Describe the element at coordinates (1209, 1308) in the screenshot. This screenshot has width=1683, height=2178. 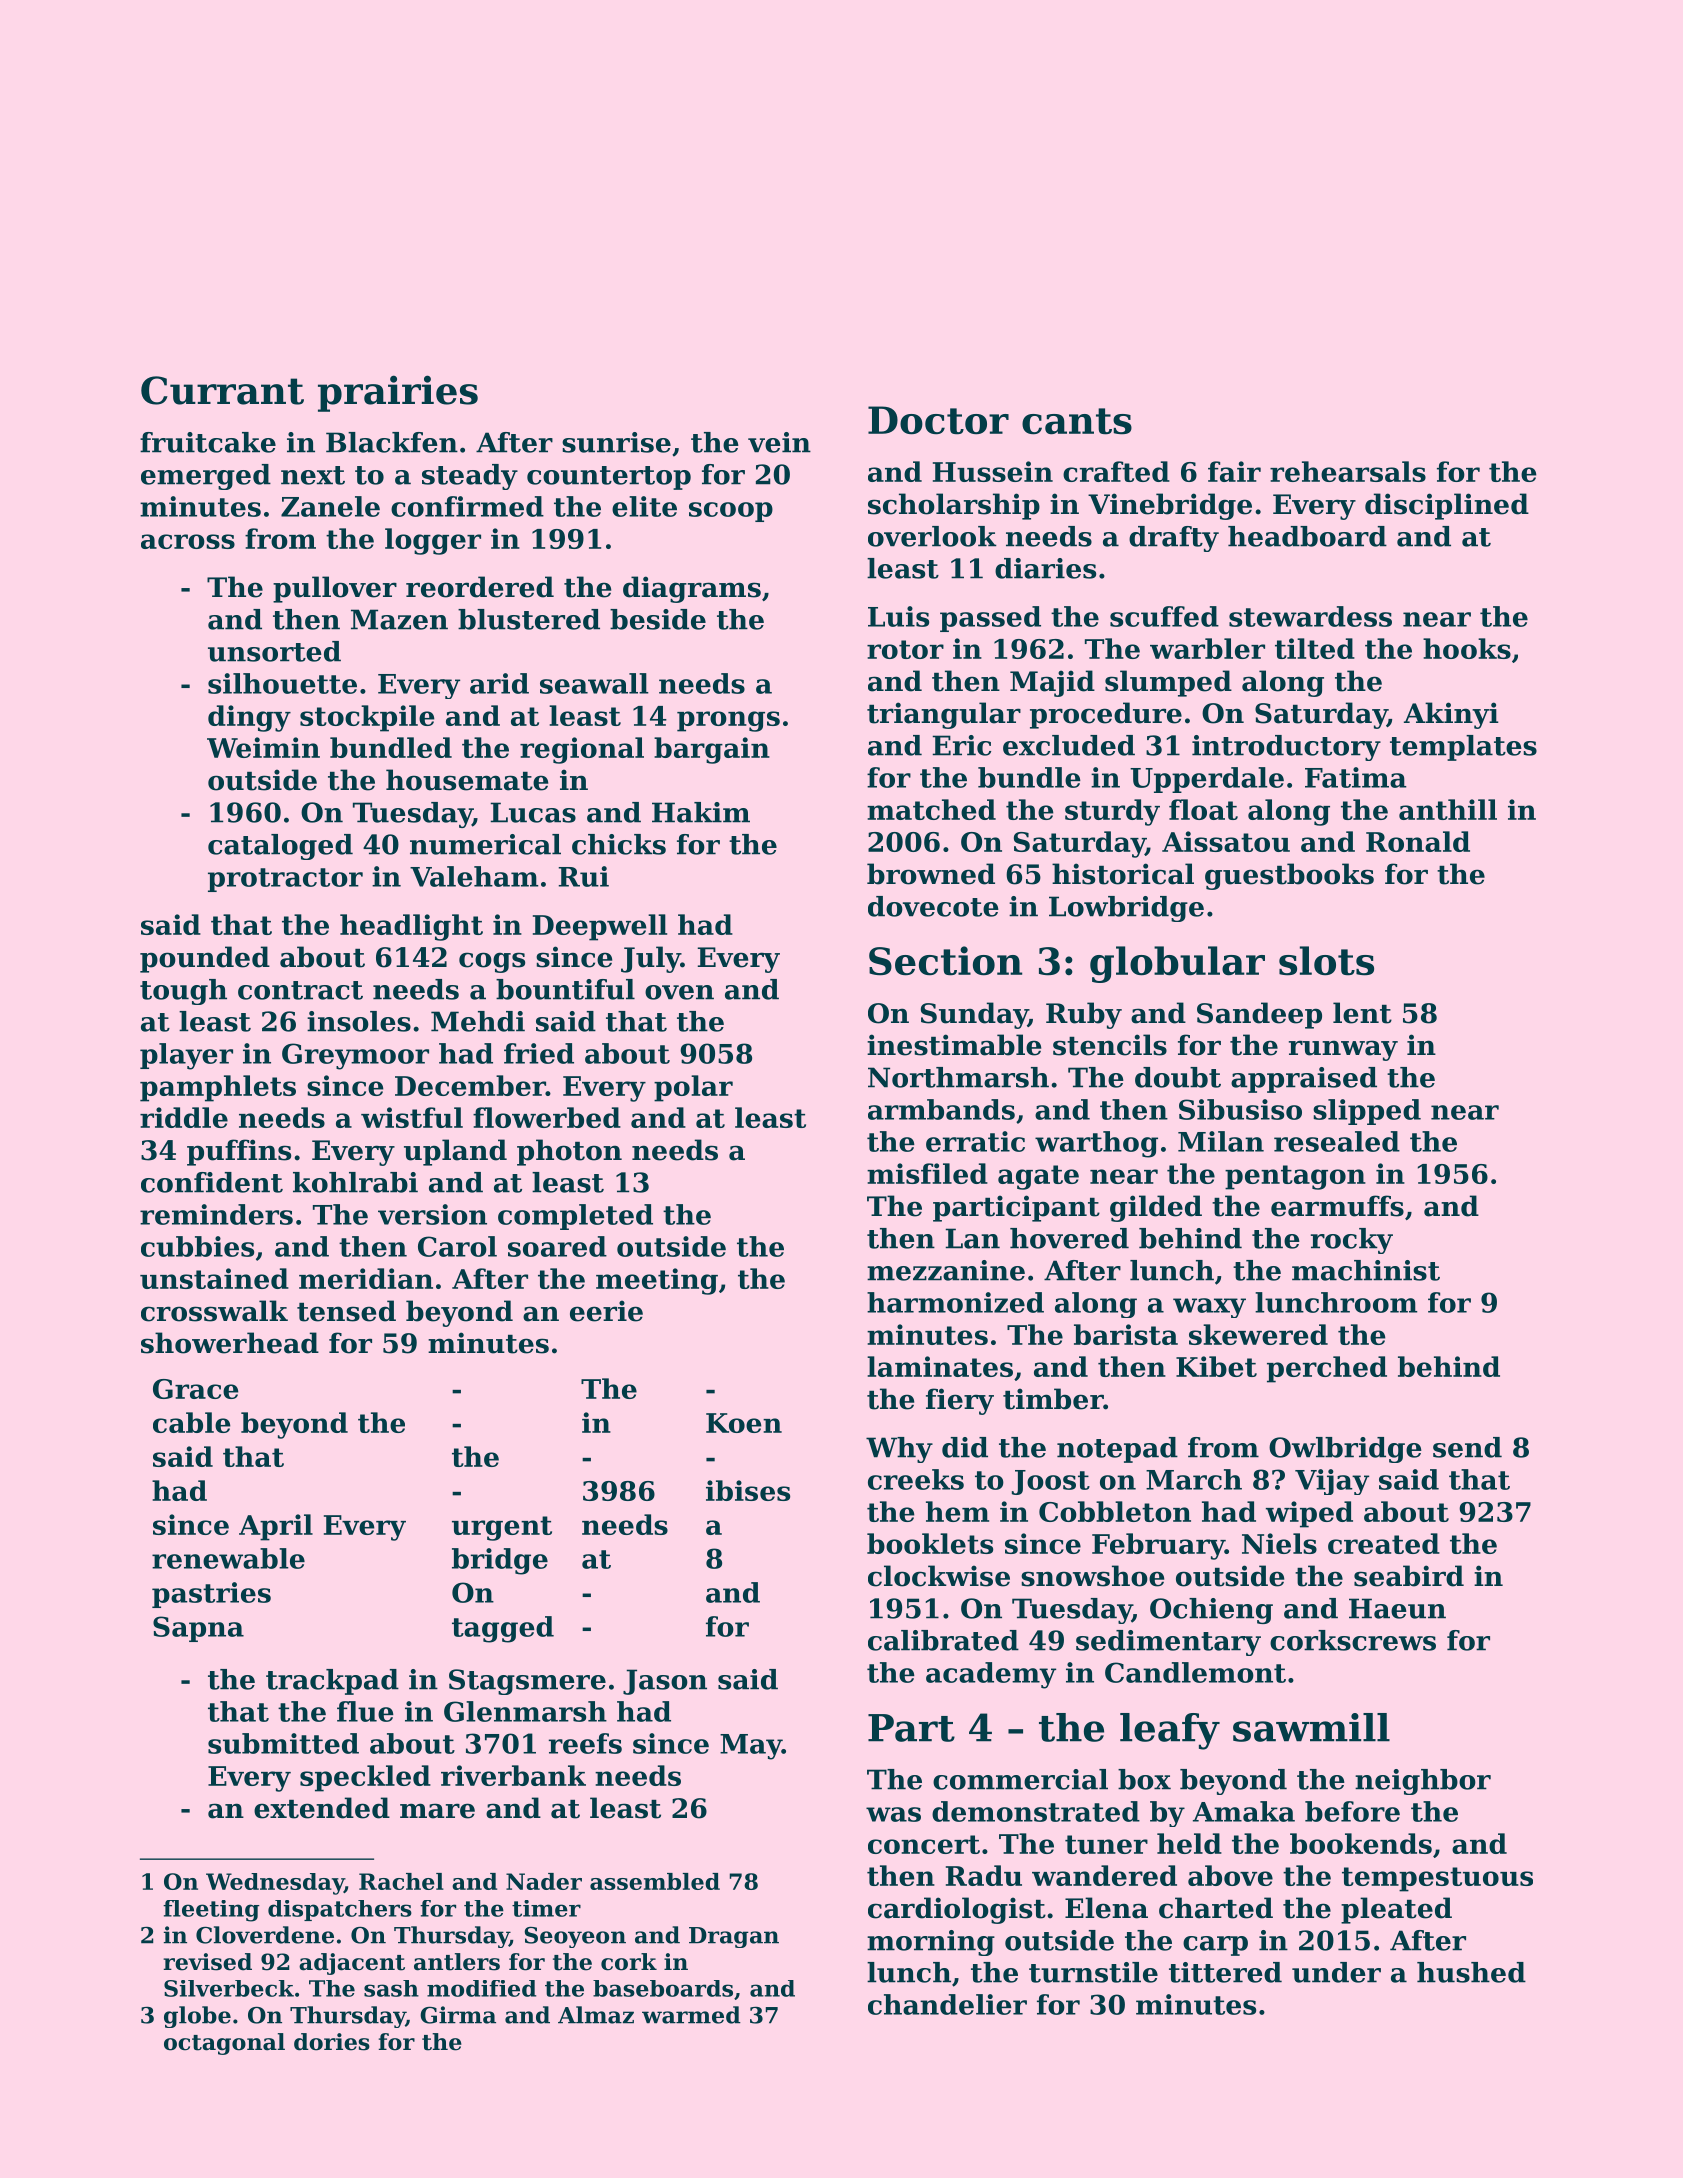
I see `waxy` at that location.
